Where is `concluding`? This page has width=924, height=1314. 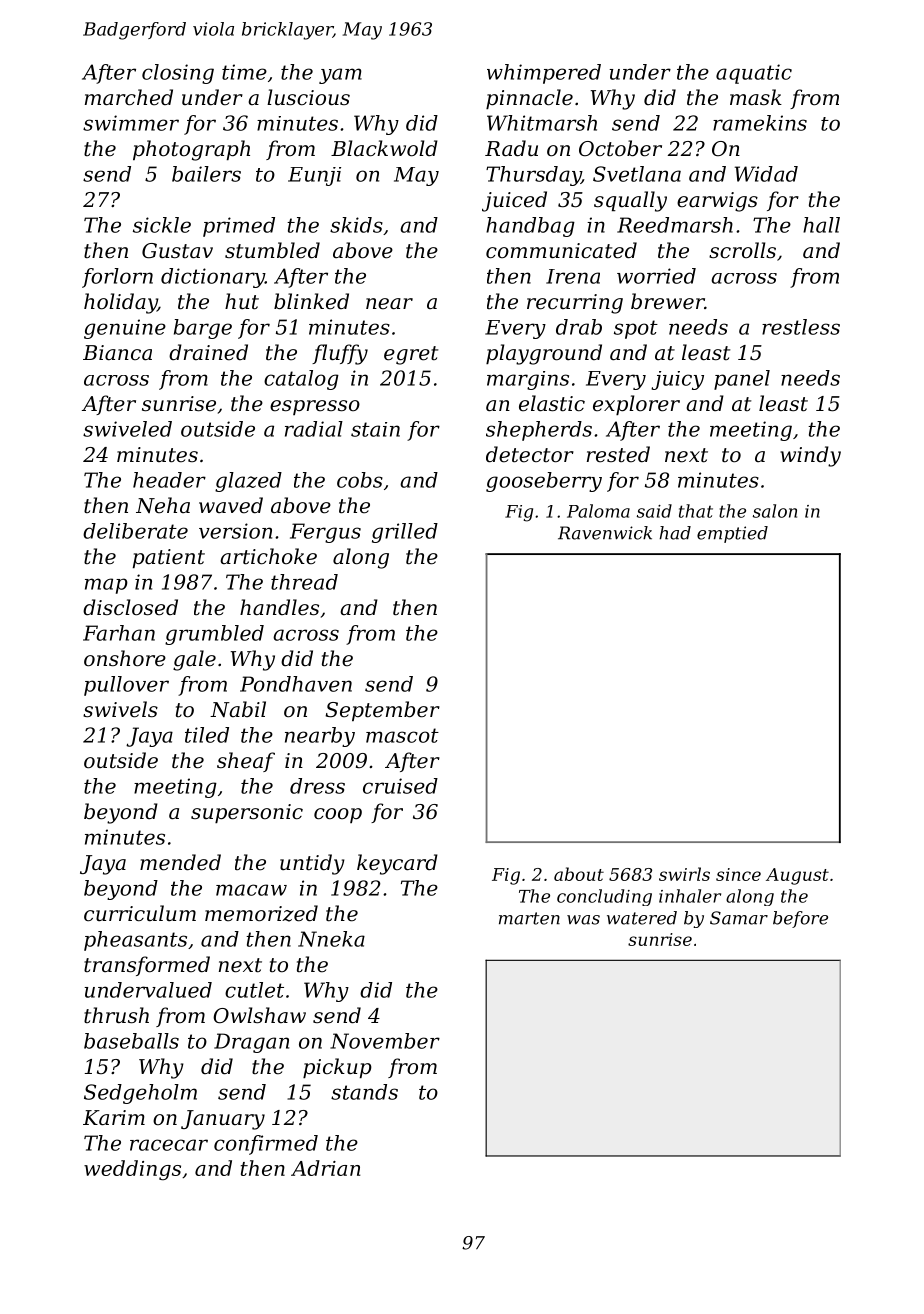
concluding is located at coordinates (604, 897).
